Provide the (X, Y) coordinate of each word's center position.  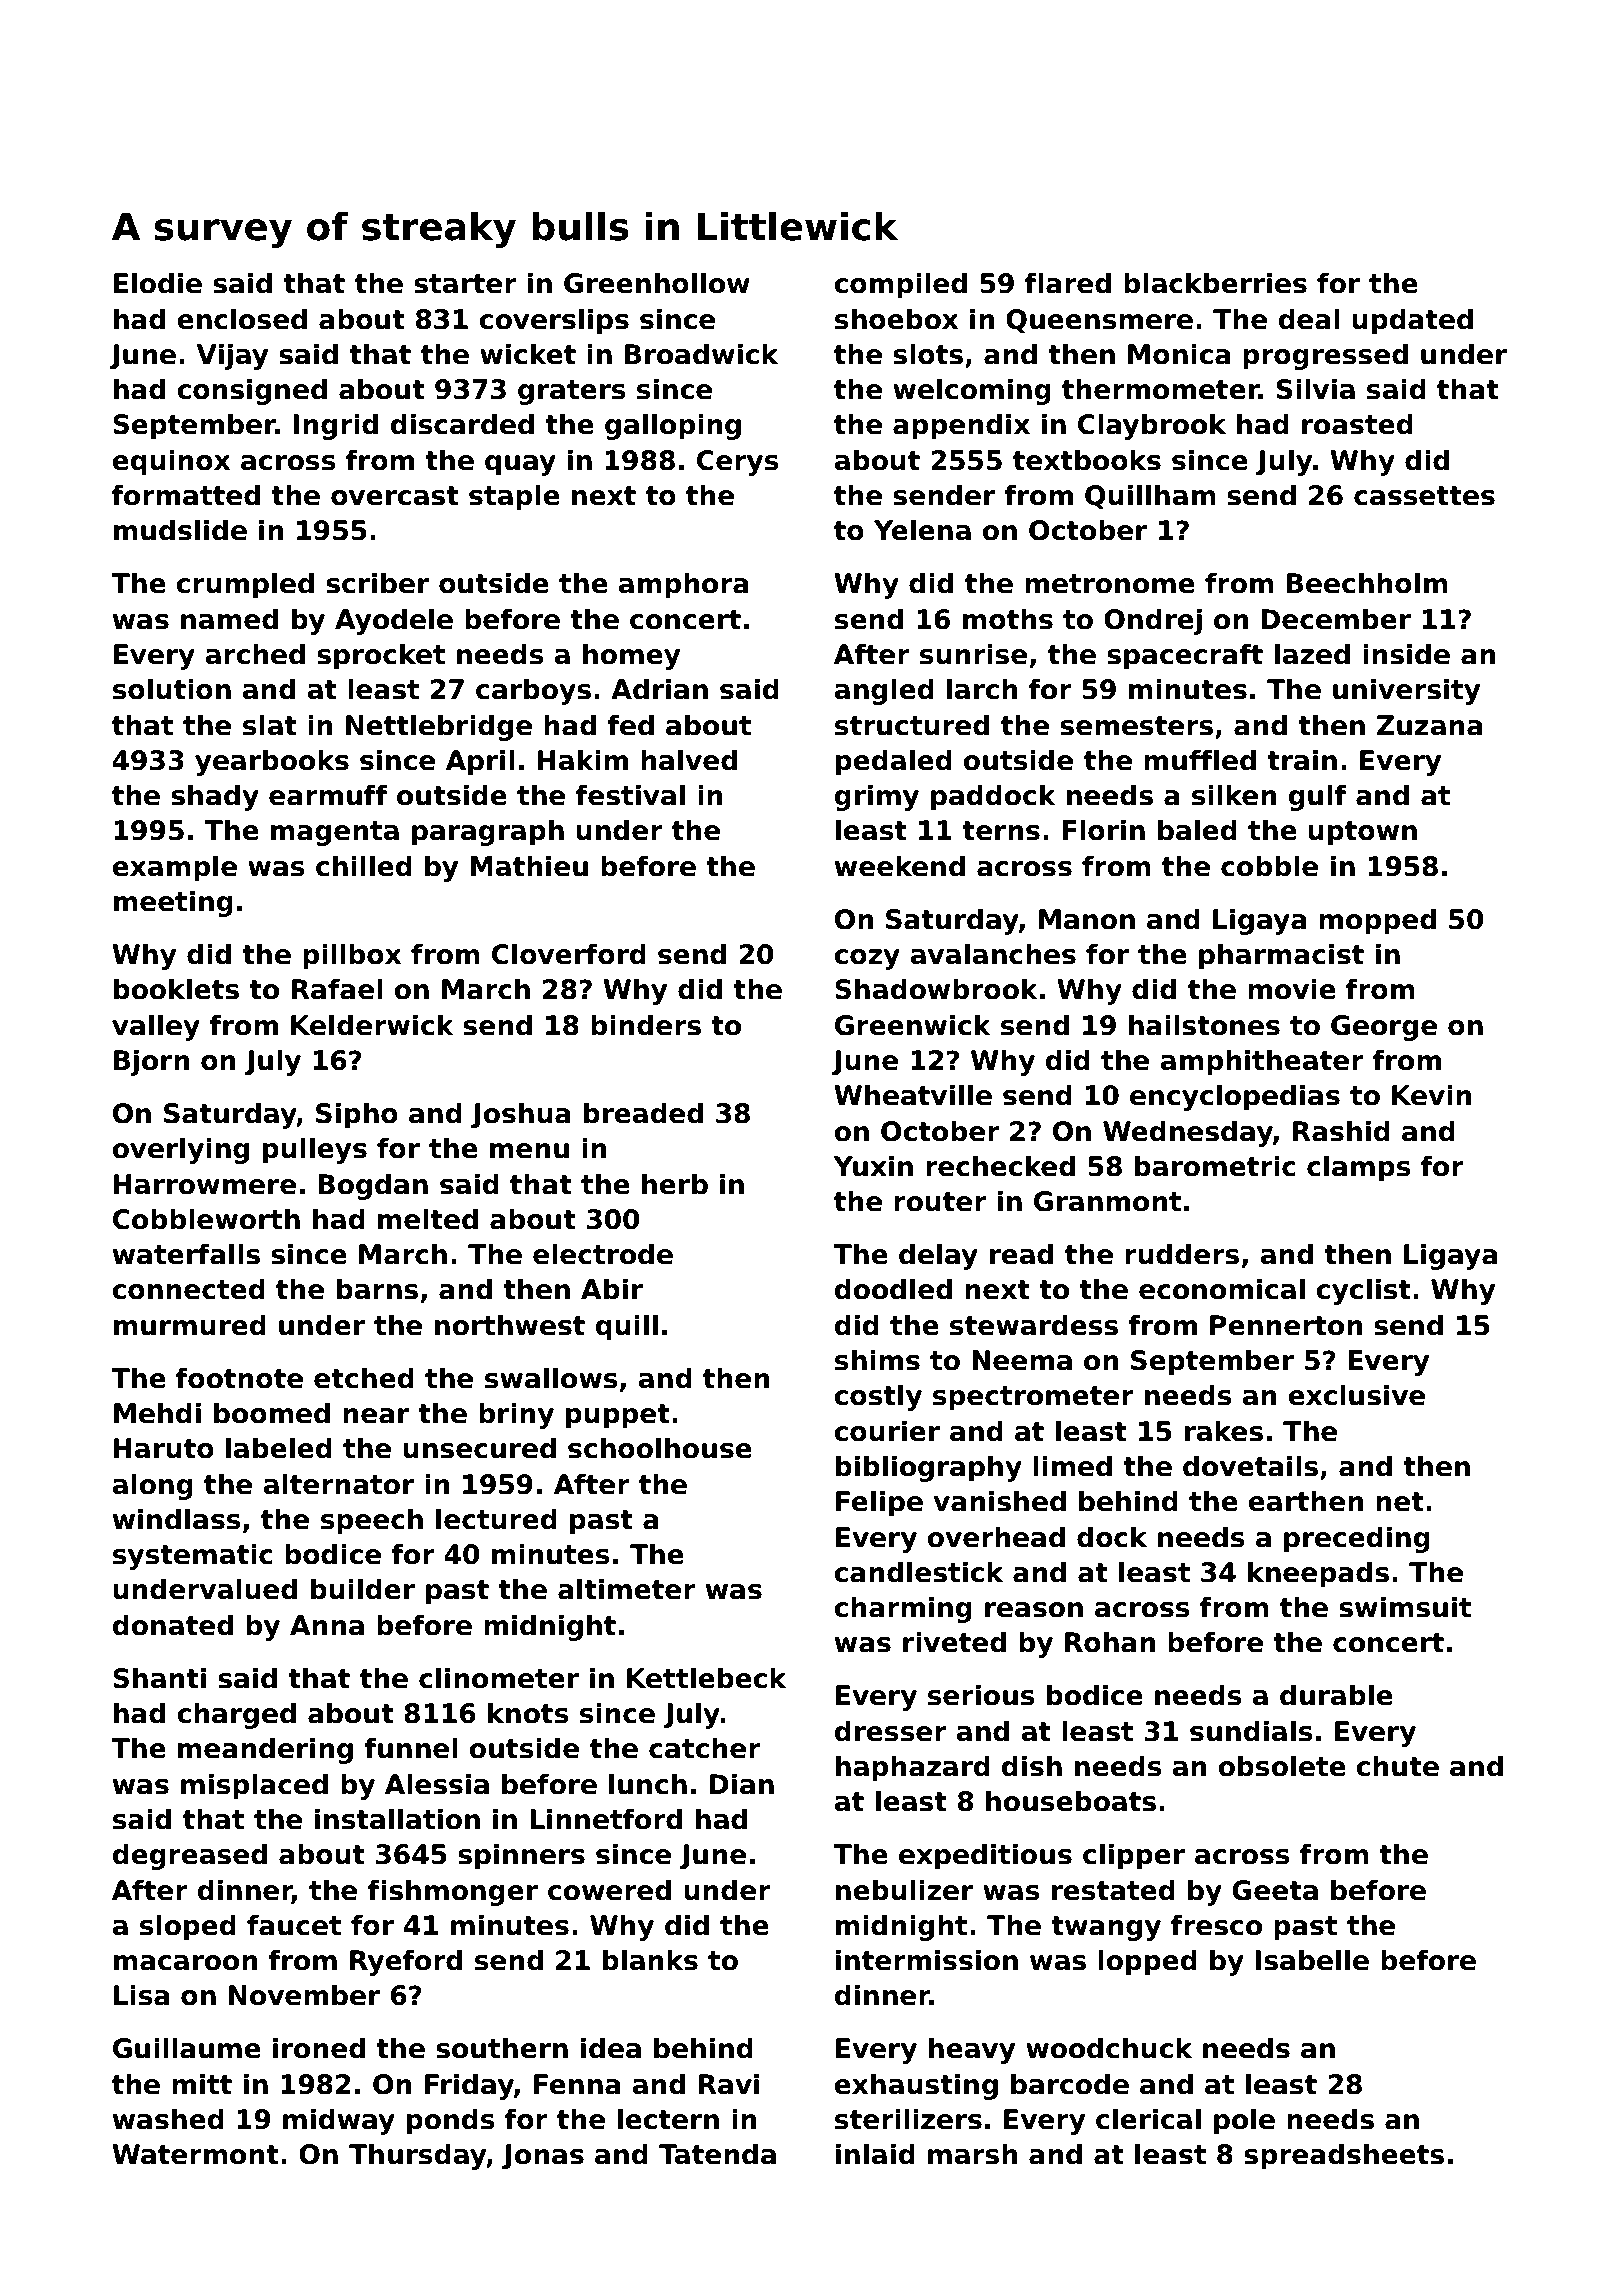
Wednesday (1188, 1133)
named (229, 619)
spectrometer (1033, 1398)
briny (516, 1415)
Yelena (922, 530)
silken (1234, 795)
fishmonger (453, 1892)
